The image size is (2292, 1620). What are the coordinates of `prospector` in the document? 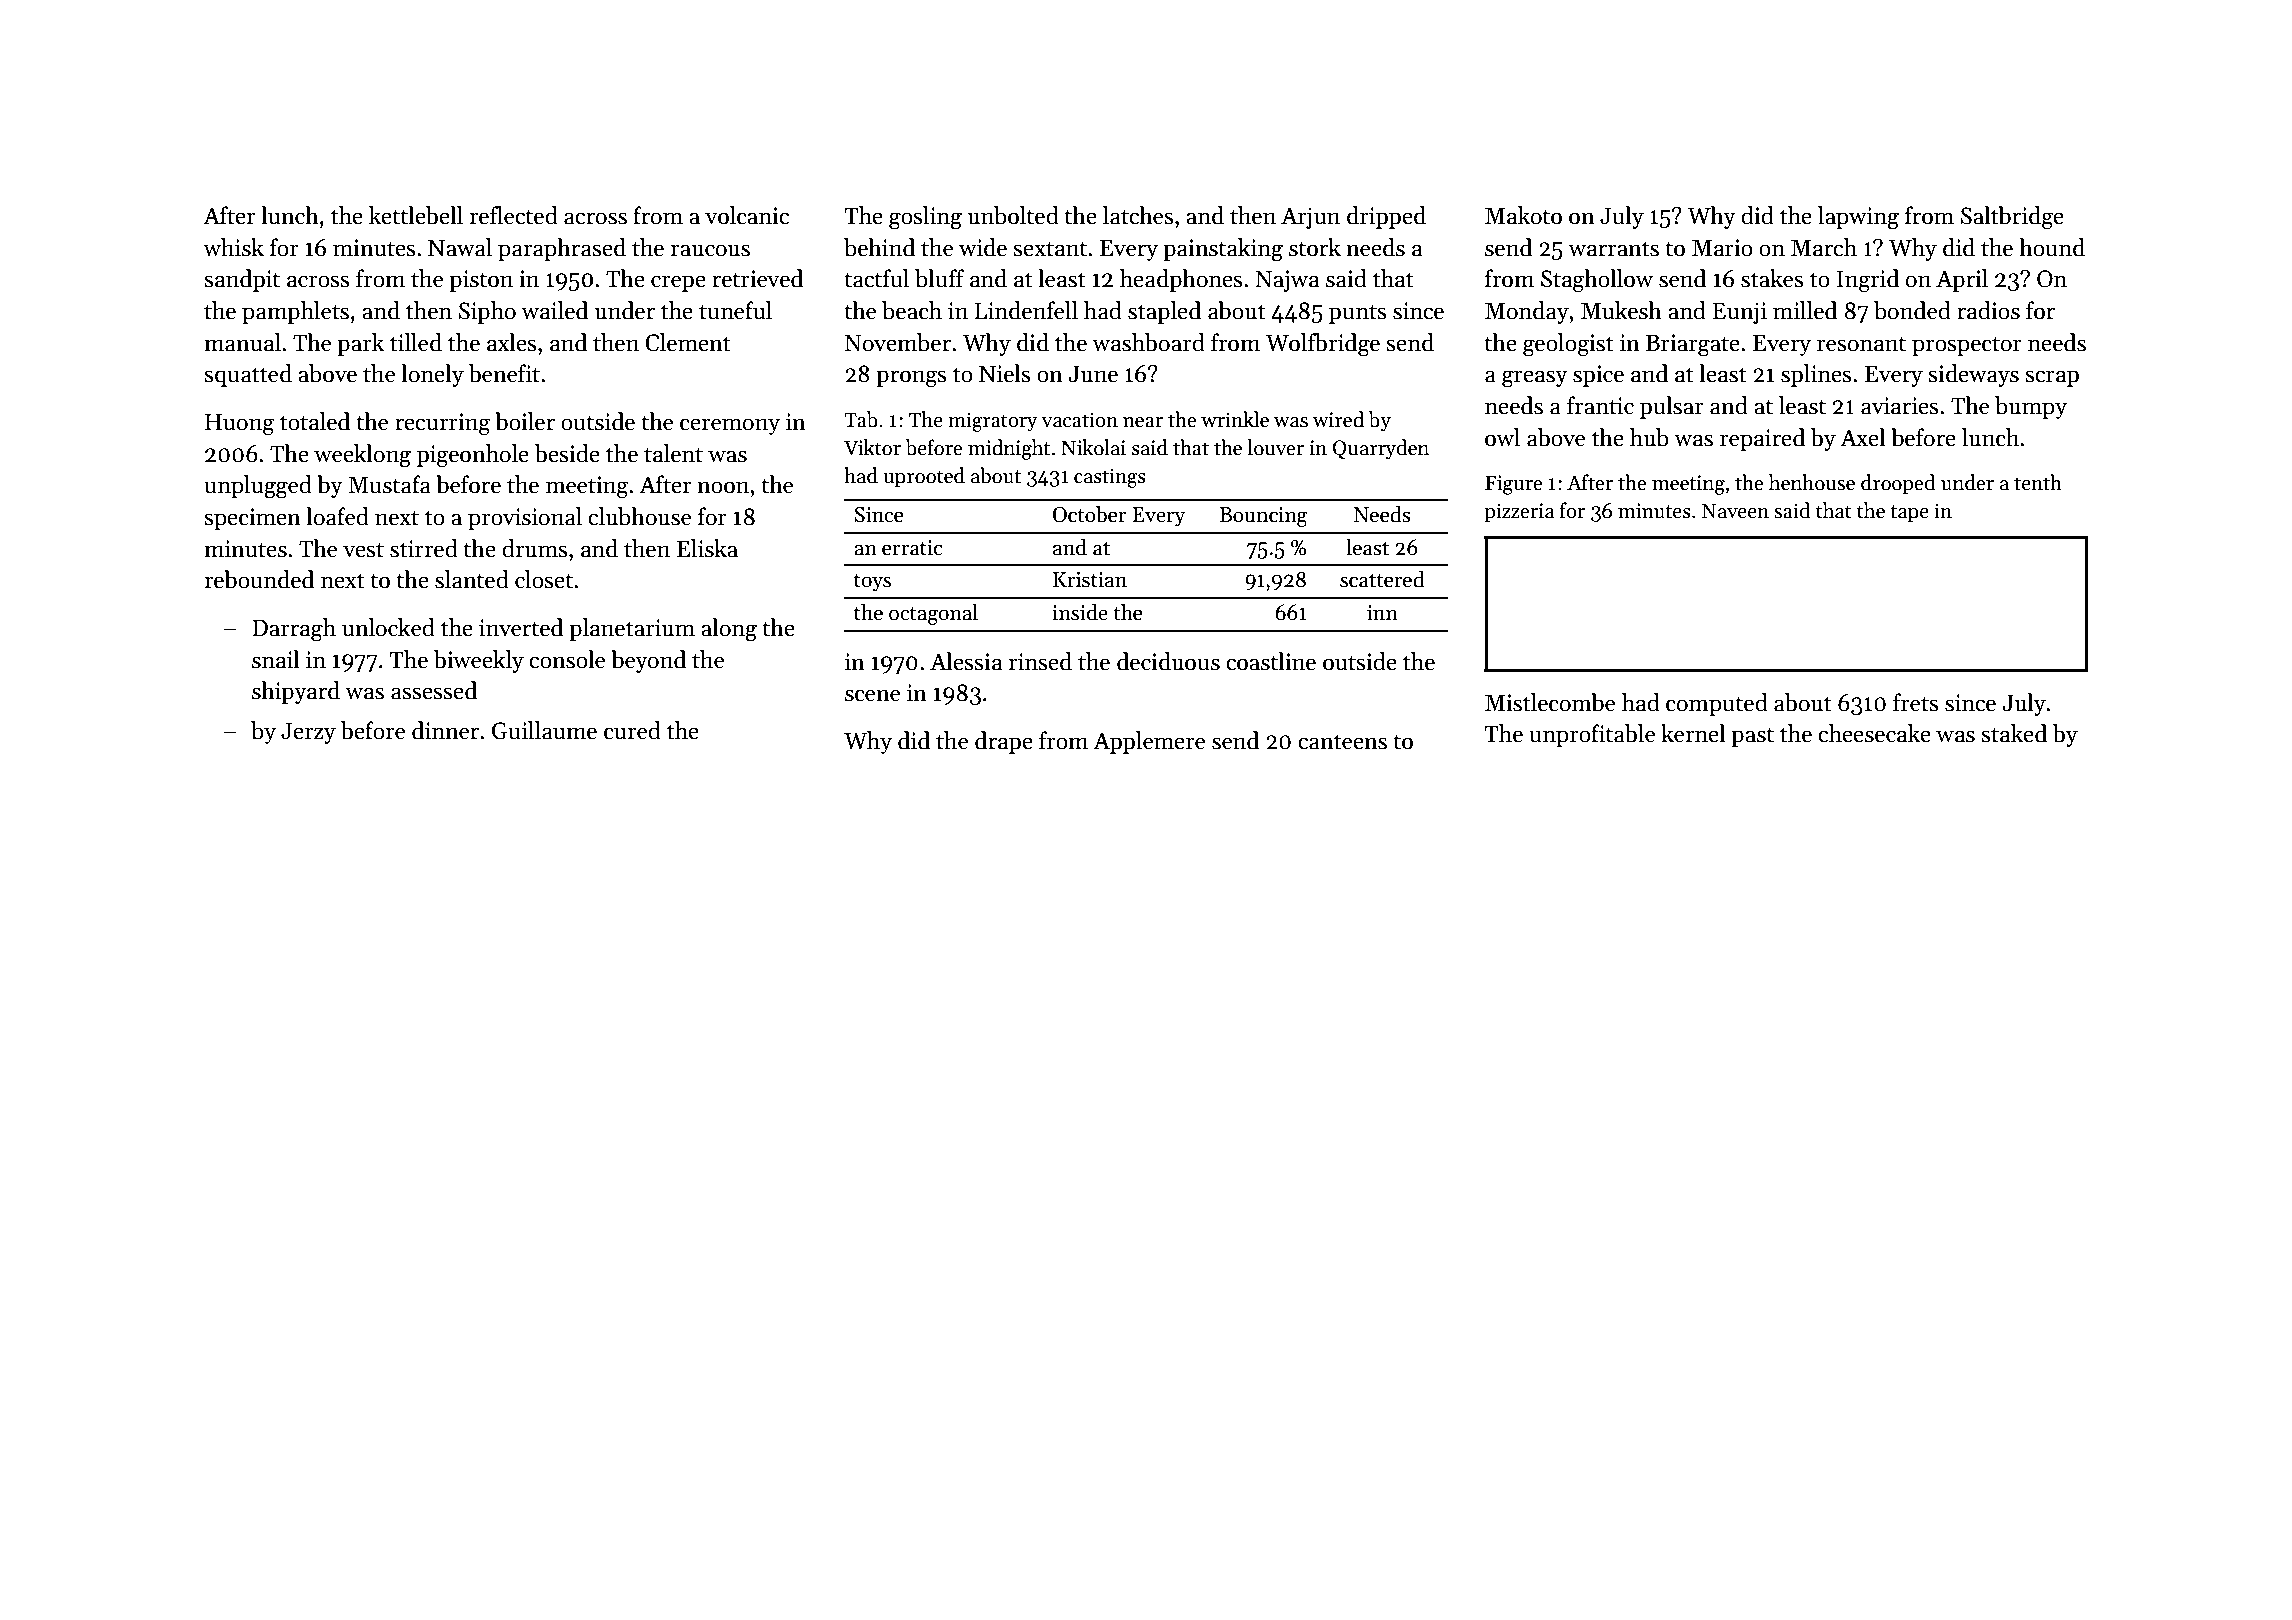 It's located at (1967, 346).
